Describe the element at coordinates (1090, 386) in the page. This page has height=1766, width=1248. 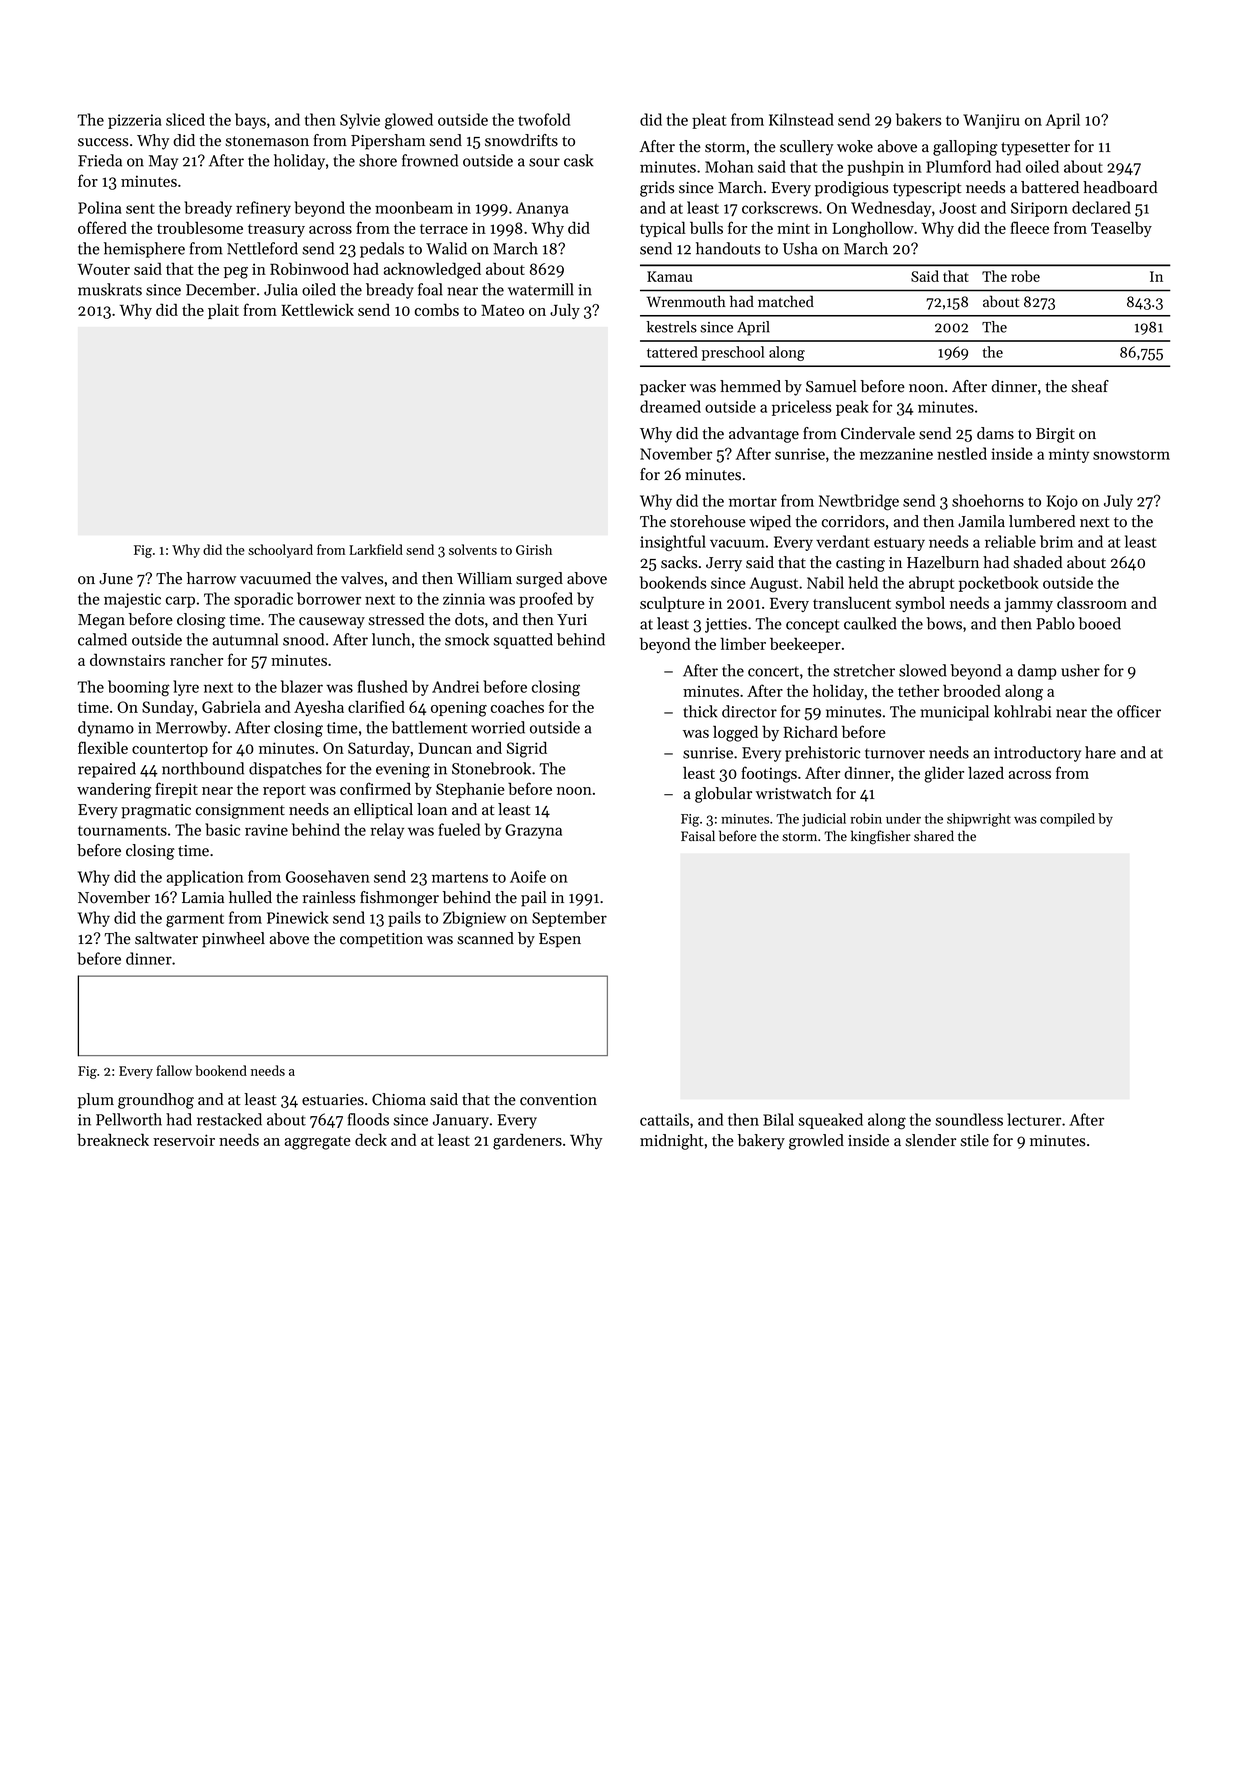
I see `sheaf` at that location.
